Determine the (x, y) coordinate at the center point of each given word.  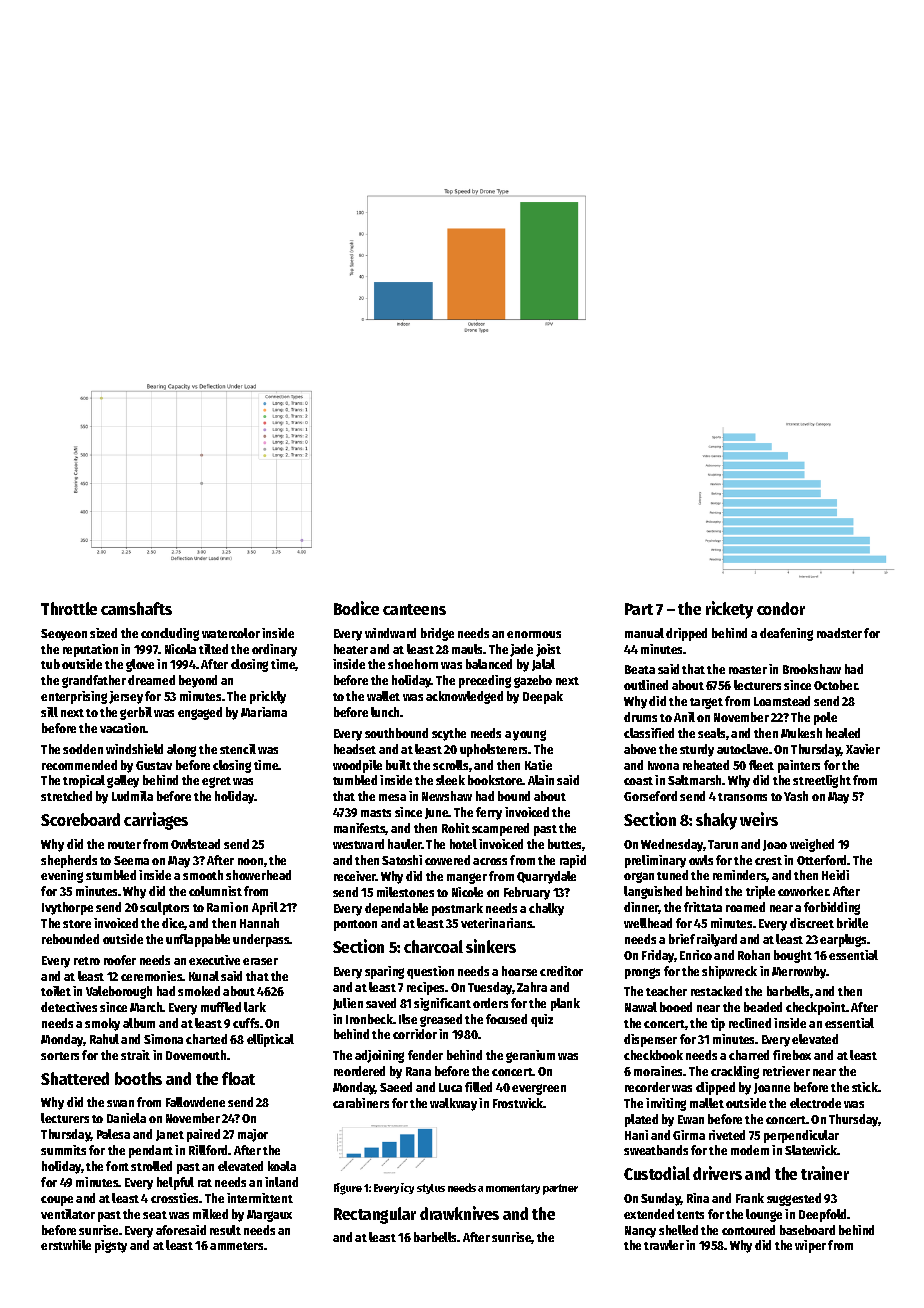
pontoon (355, 925)
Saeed (396, 1087)
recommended (79, 765)
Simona (163, 1039)
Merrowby (799, 972)
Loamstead (782, 701)
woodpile (357, 766)
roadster (839, 633)
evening (62, 876)
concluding (170, 634)
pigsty (111, 1246)
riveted (727, 1135)
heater (351, 649)
